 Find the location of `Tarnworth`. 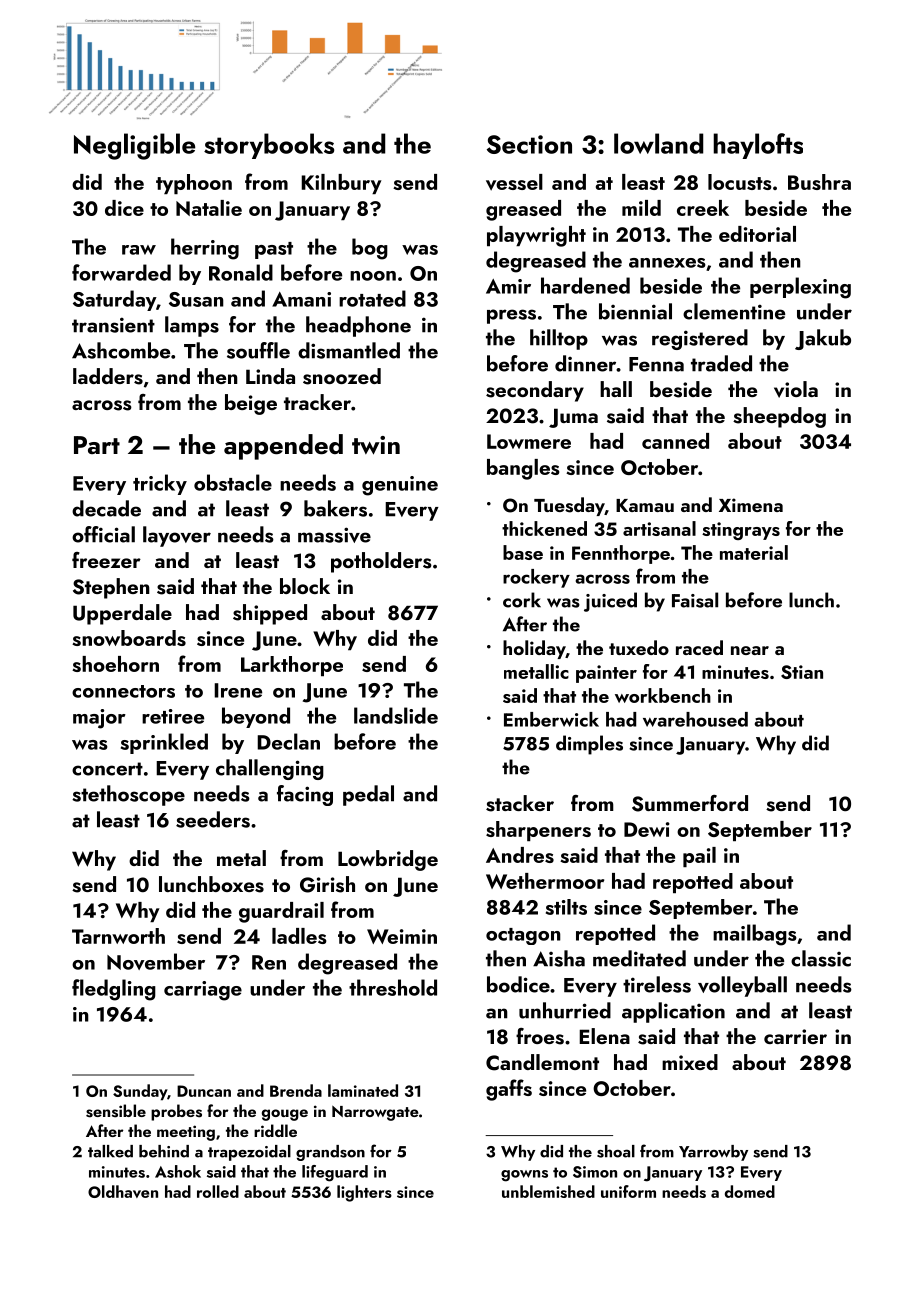

Tarnworth is located at coordinates (118, 936).
